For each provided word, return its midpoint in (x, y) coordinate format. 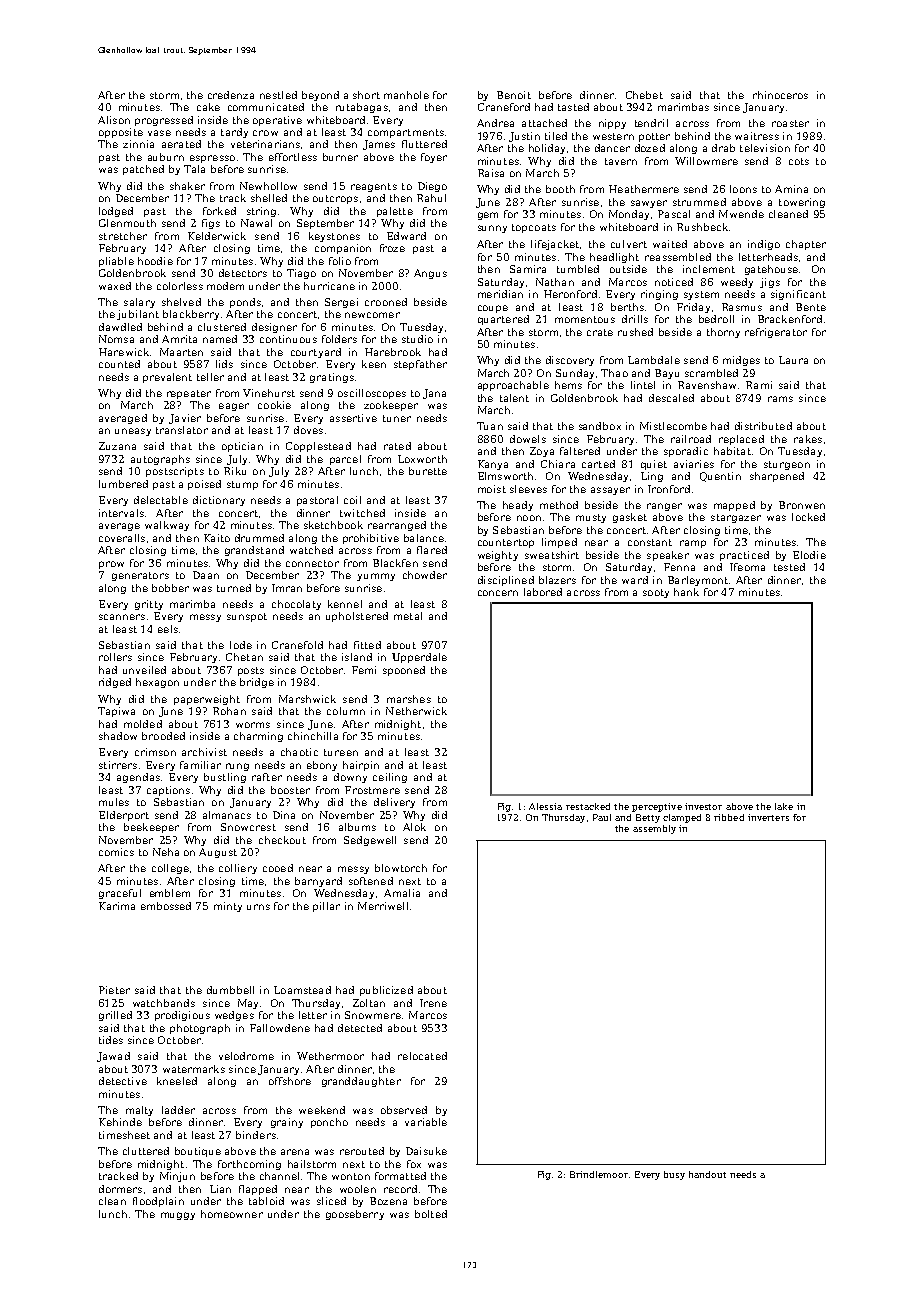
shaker (187, 186)
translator (182, 430)
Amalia (402, 893)
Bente (811, 307)
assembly (654, 829)
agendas (138, 778)
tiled (556, 136)
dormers (120, 1189)
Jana (434, 394)
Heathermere (644, 189)
